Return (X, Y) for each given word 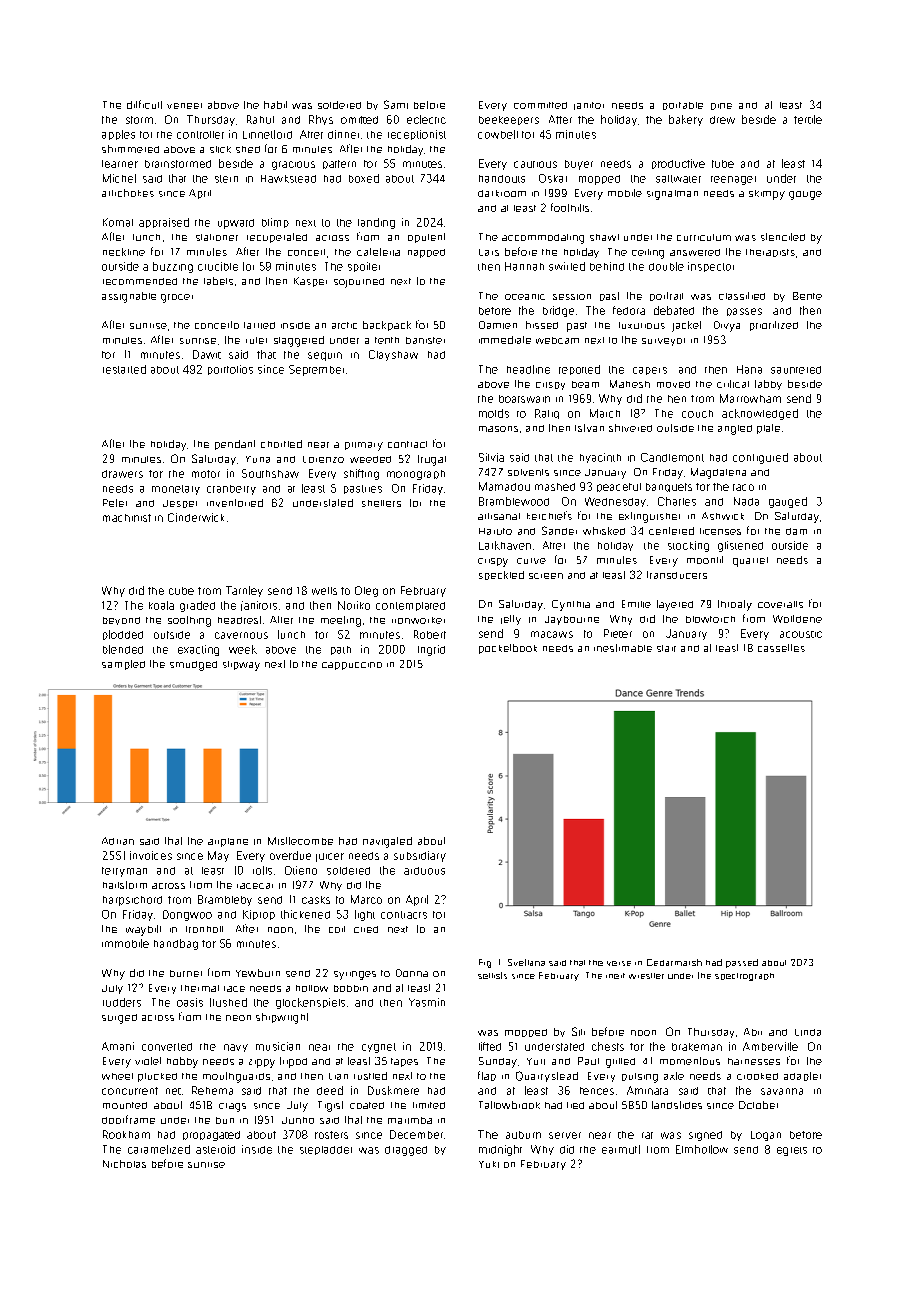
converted (167, 1047)
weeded (370, 459)
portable (683, 106)
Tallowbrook (509, 1105)
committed (540, 105)
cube (181, 591)
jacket (686, 326)
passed (742, 963)
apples (118, 135)
